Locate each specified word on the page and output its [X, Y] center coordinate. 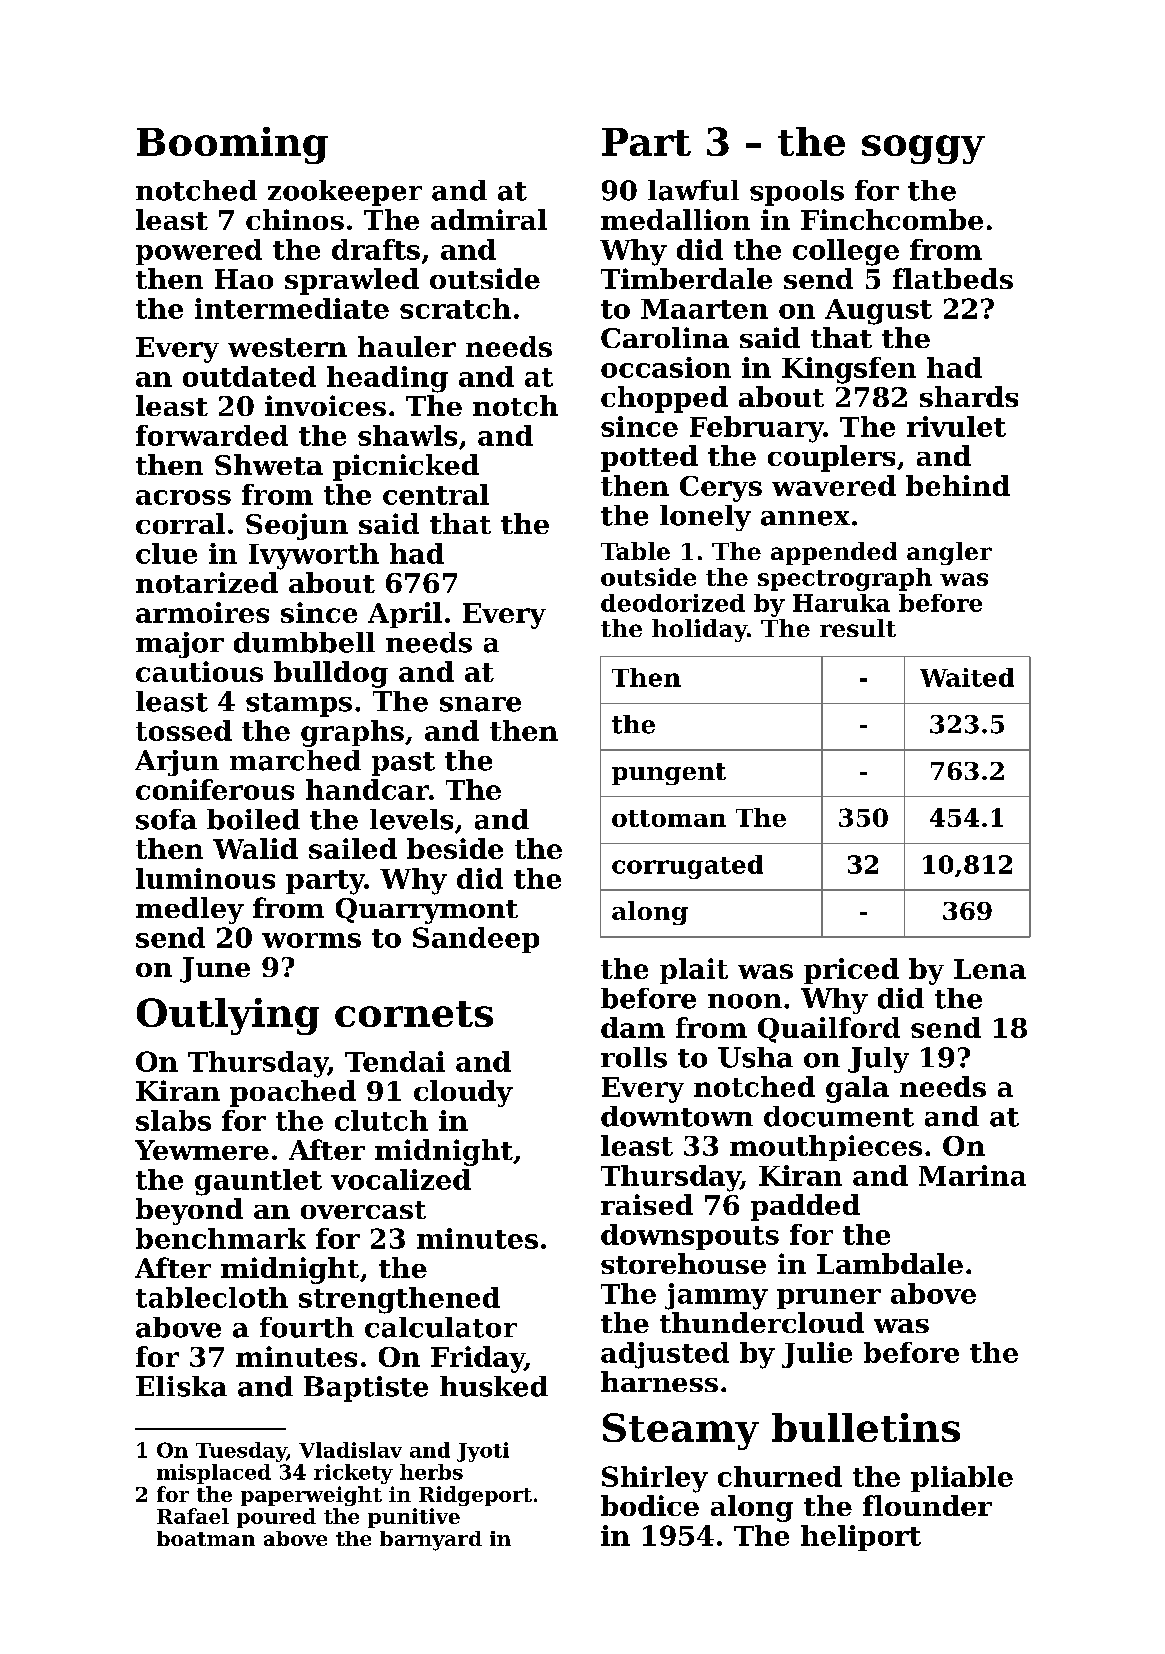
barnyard [431, 1541]
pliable [962, 1479]
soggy [923, 149]
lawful [693, 190]
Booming [232, 145]
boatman [206, 1538]
